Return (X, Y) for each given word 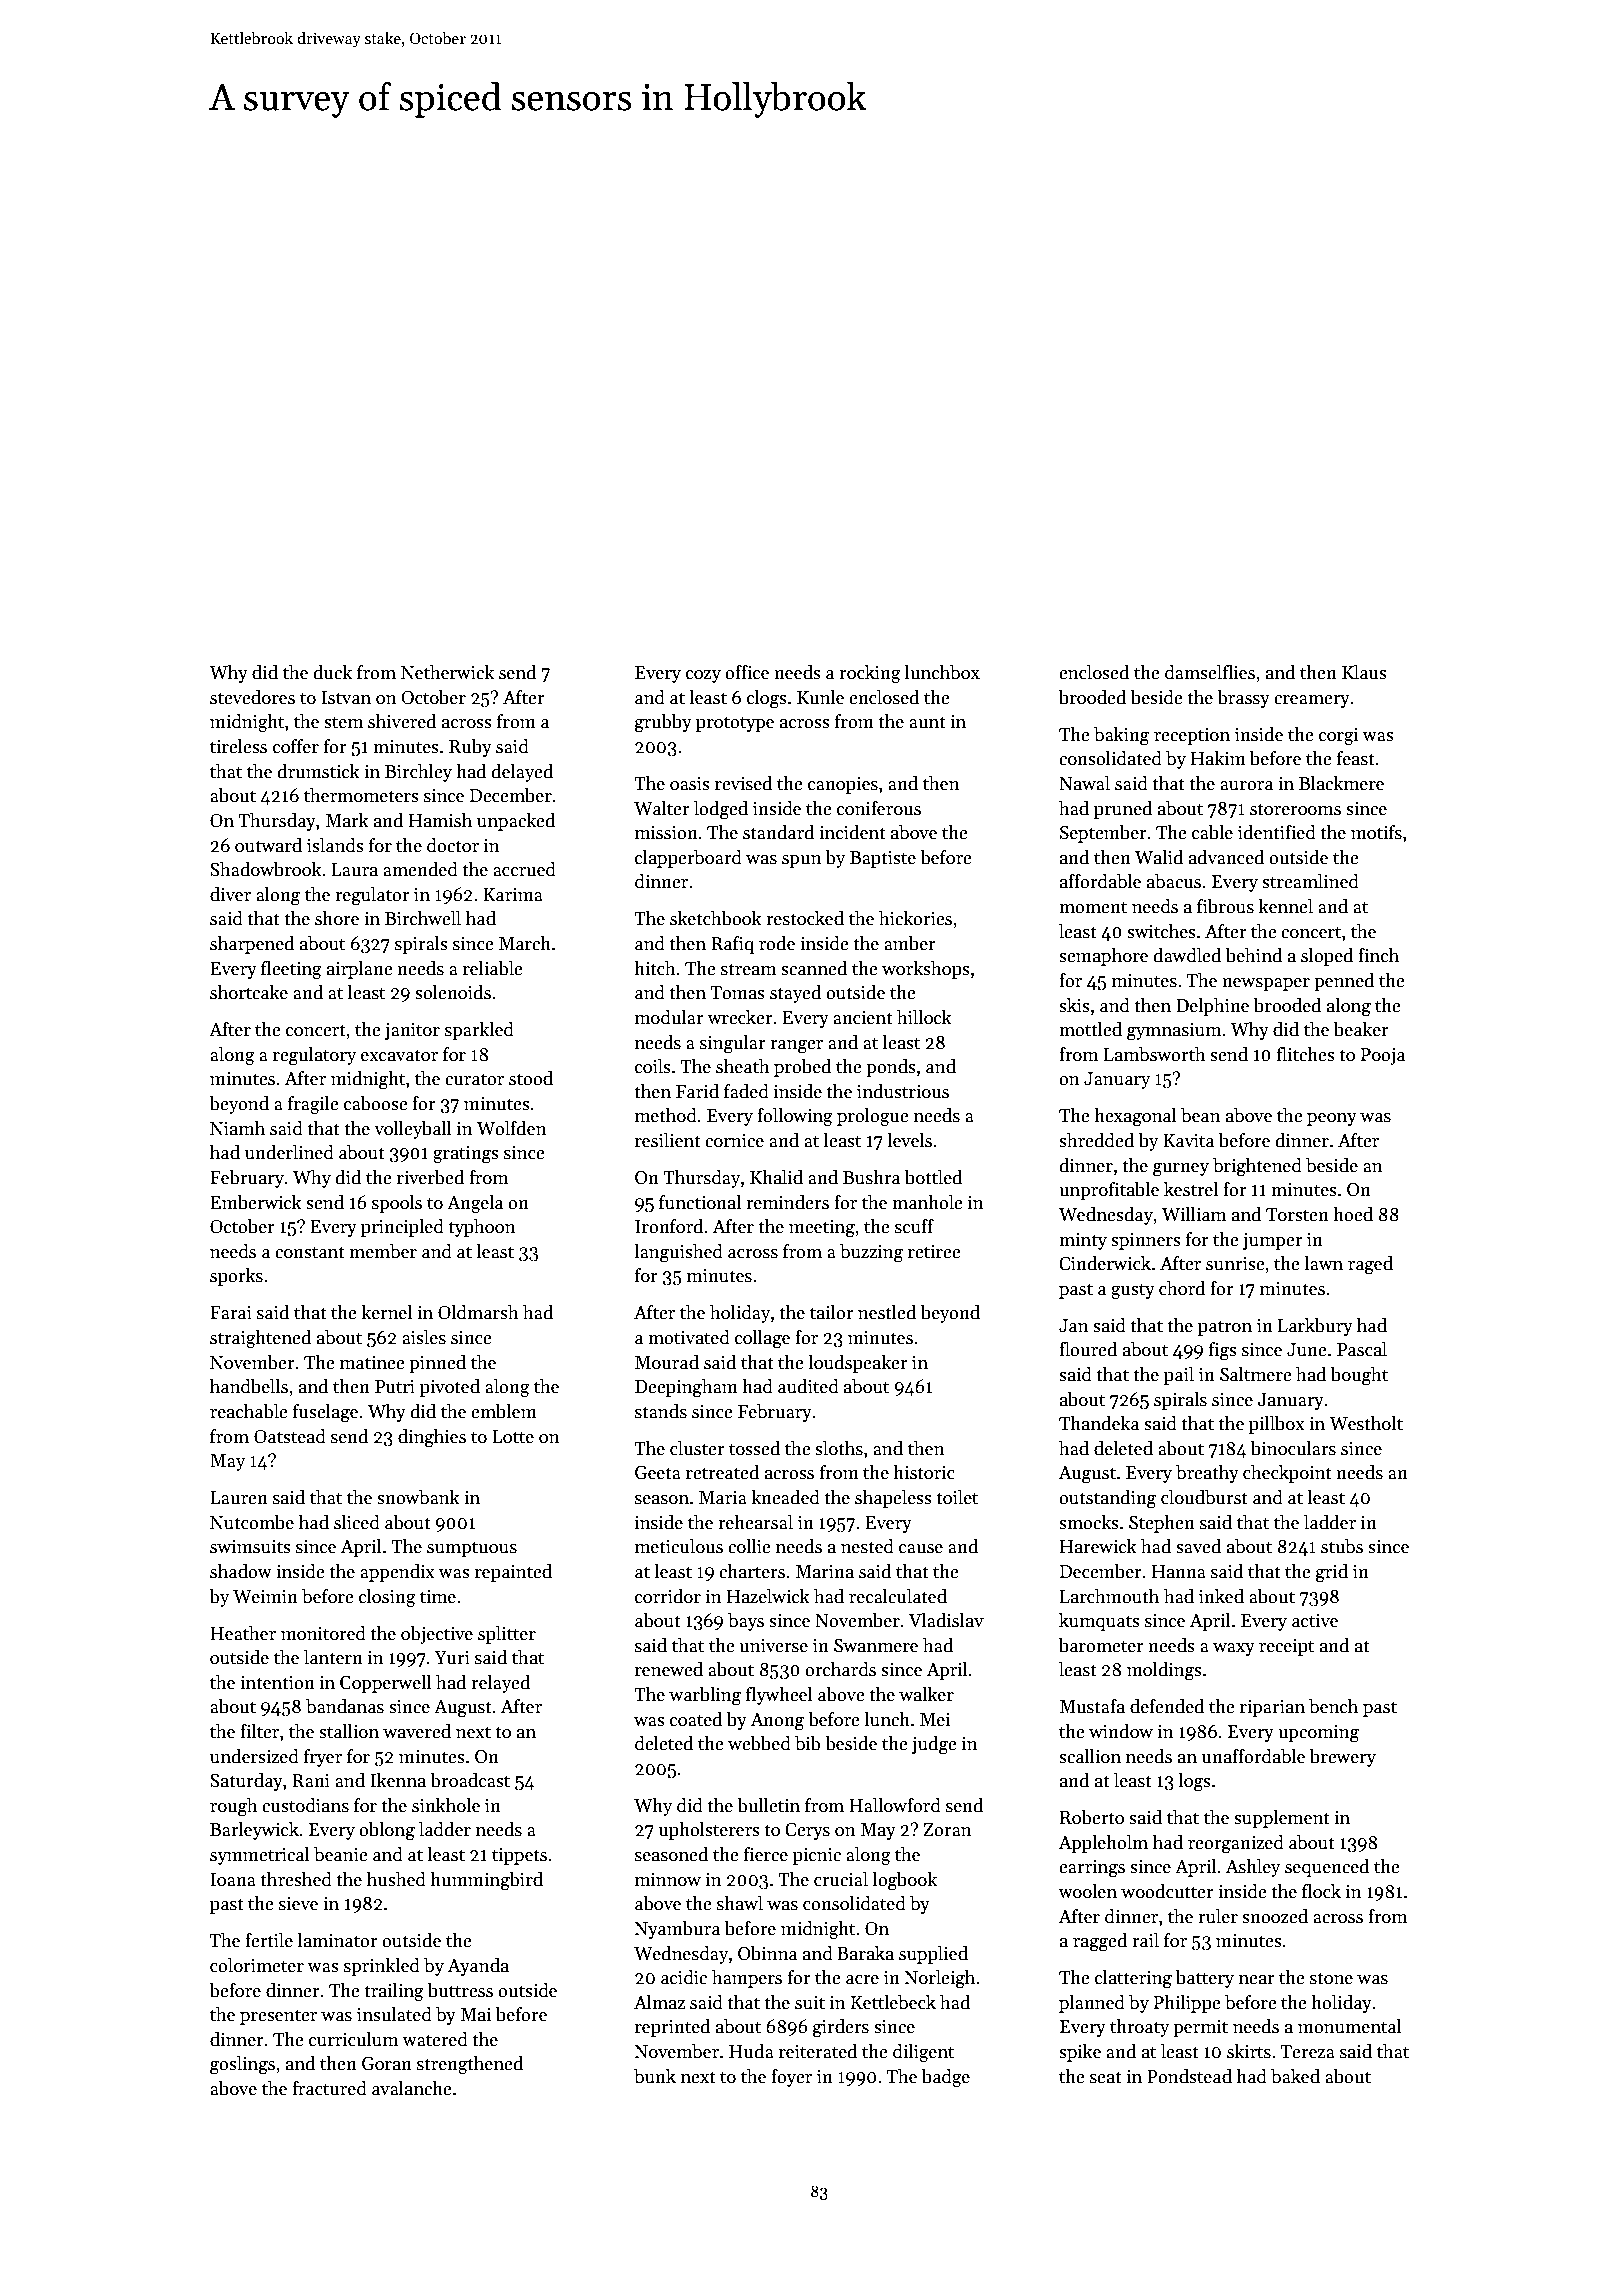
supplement (1282, 1819)
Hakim (1218, 758)
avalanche (412, 2088)
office (747, 672)
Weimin (265, 1597)
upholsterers (709, 1831)
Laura (354, 870)
